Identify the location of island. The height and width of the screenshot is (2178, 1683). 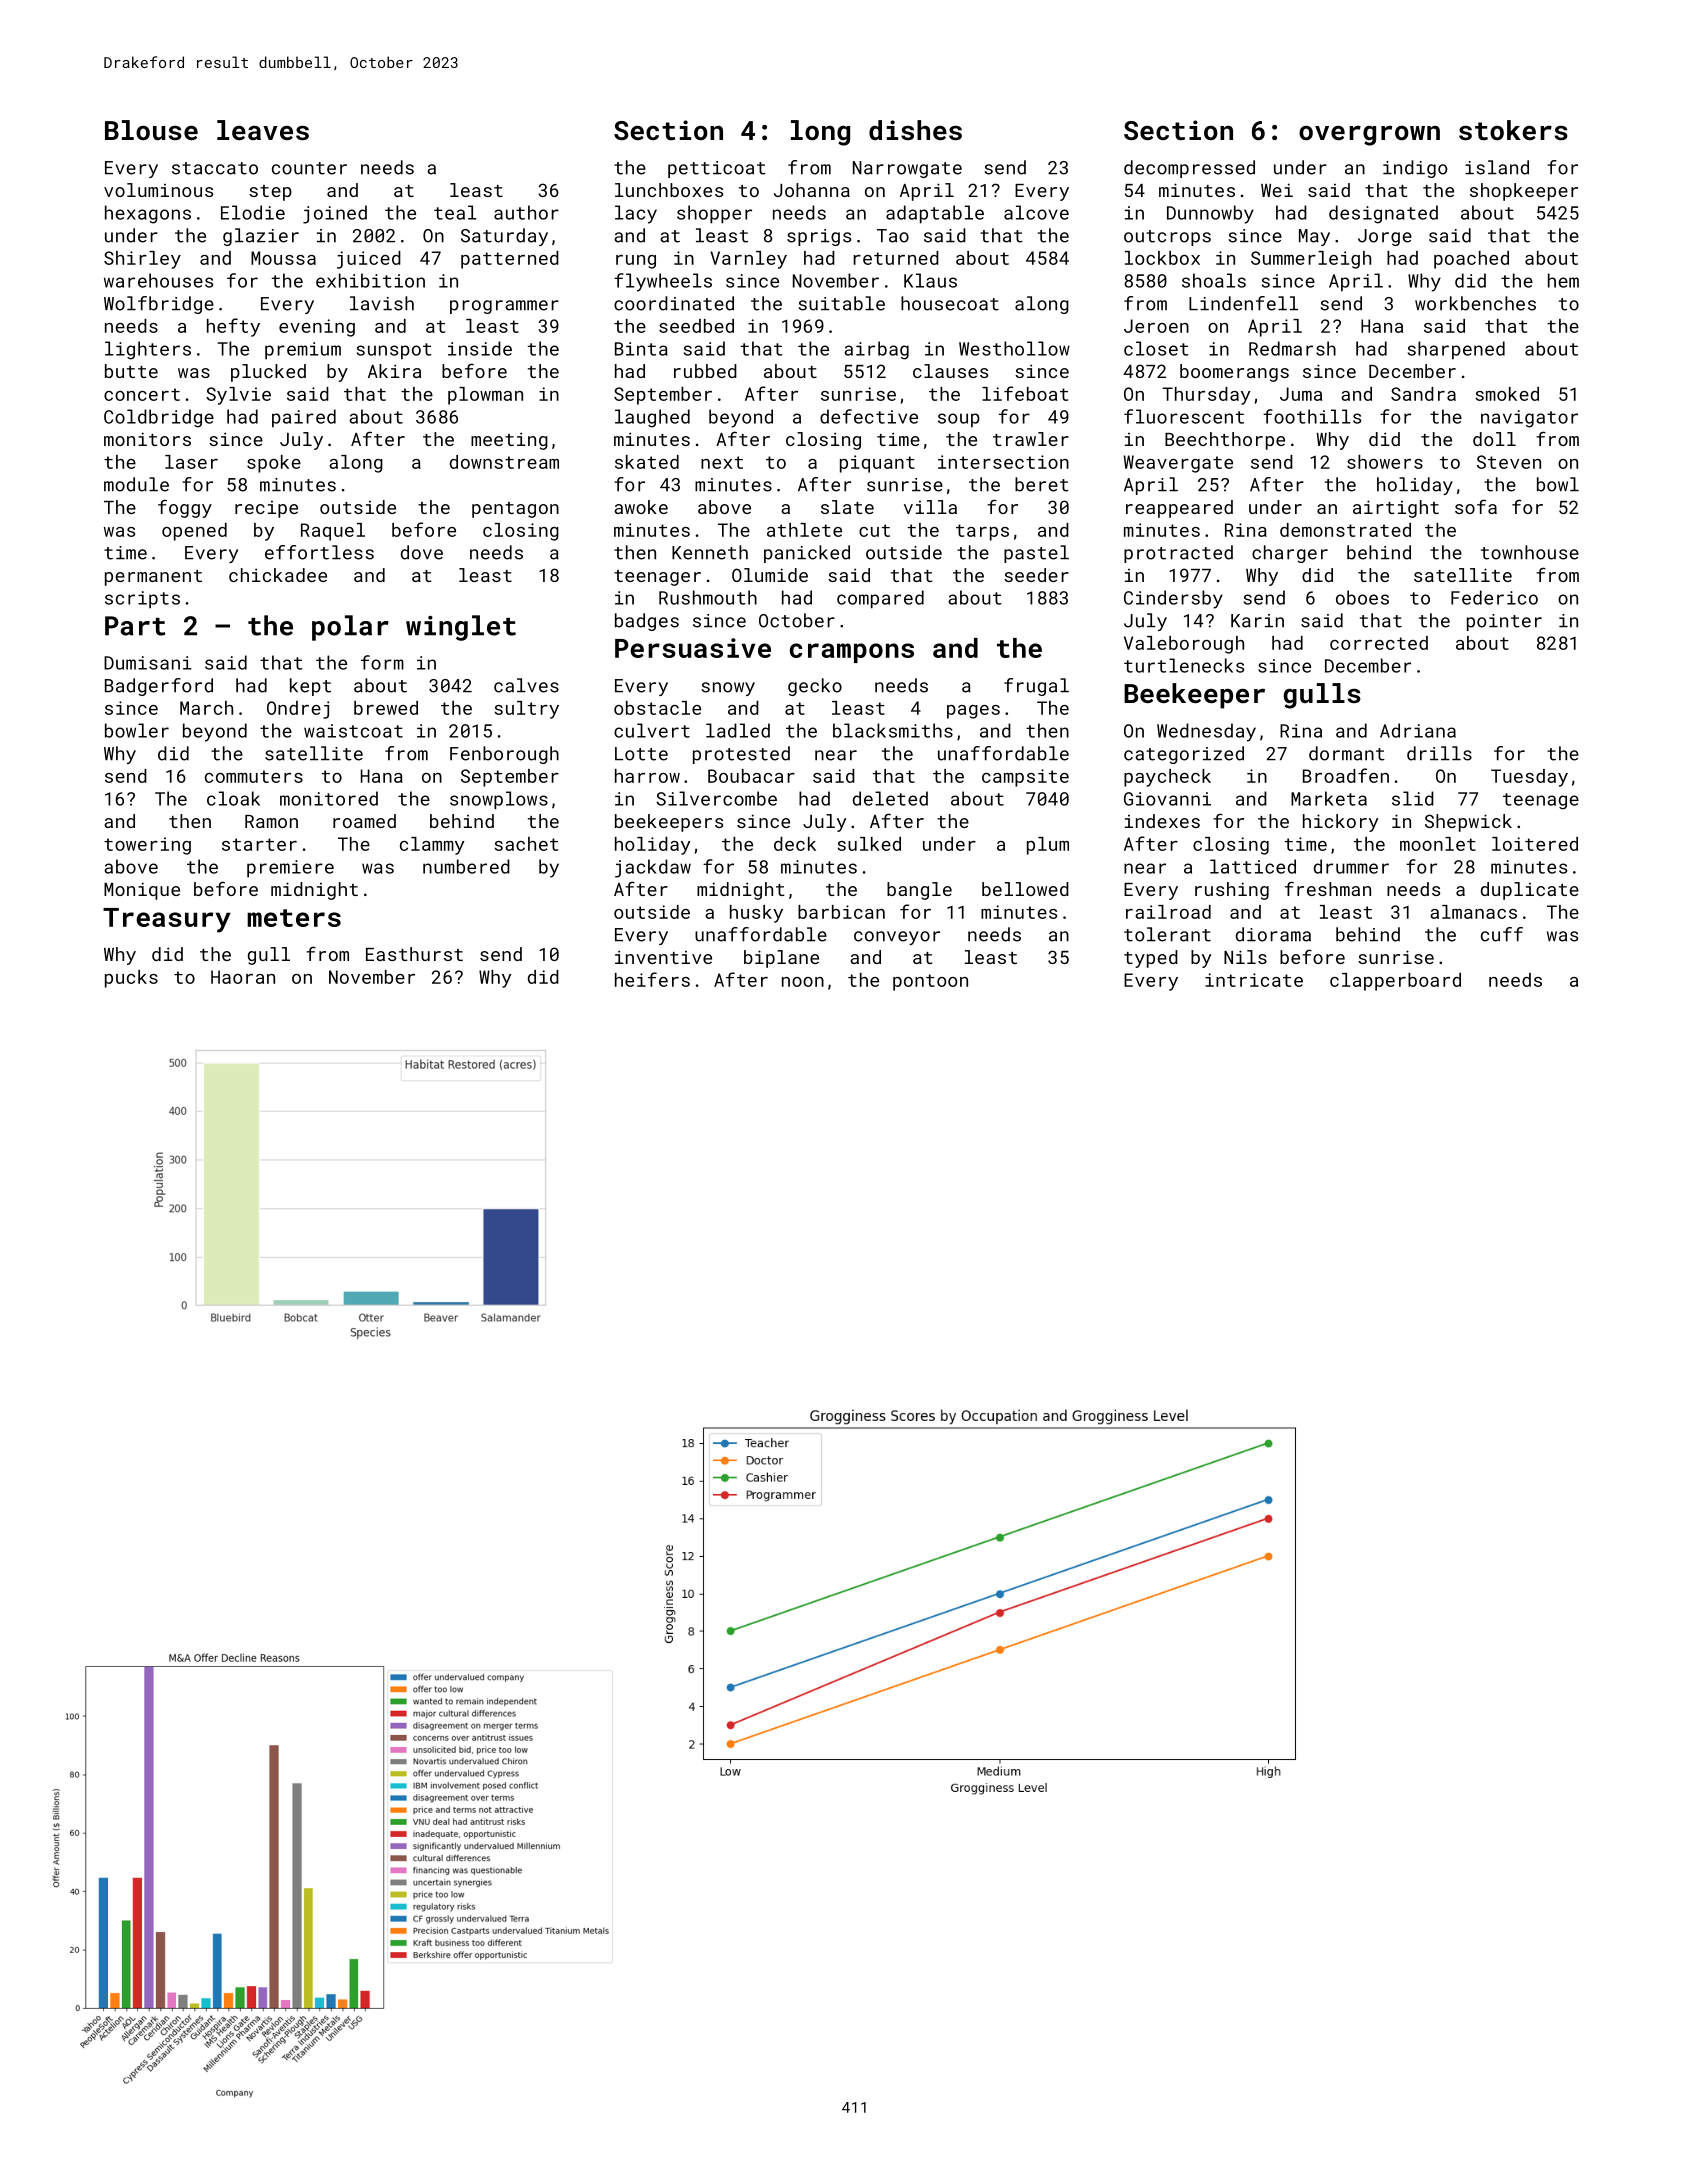
(1497, 167).
